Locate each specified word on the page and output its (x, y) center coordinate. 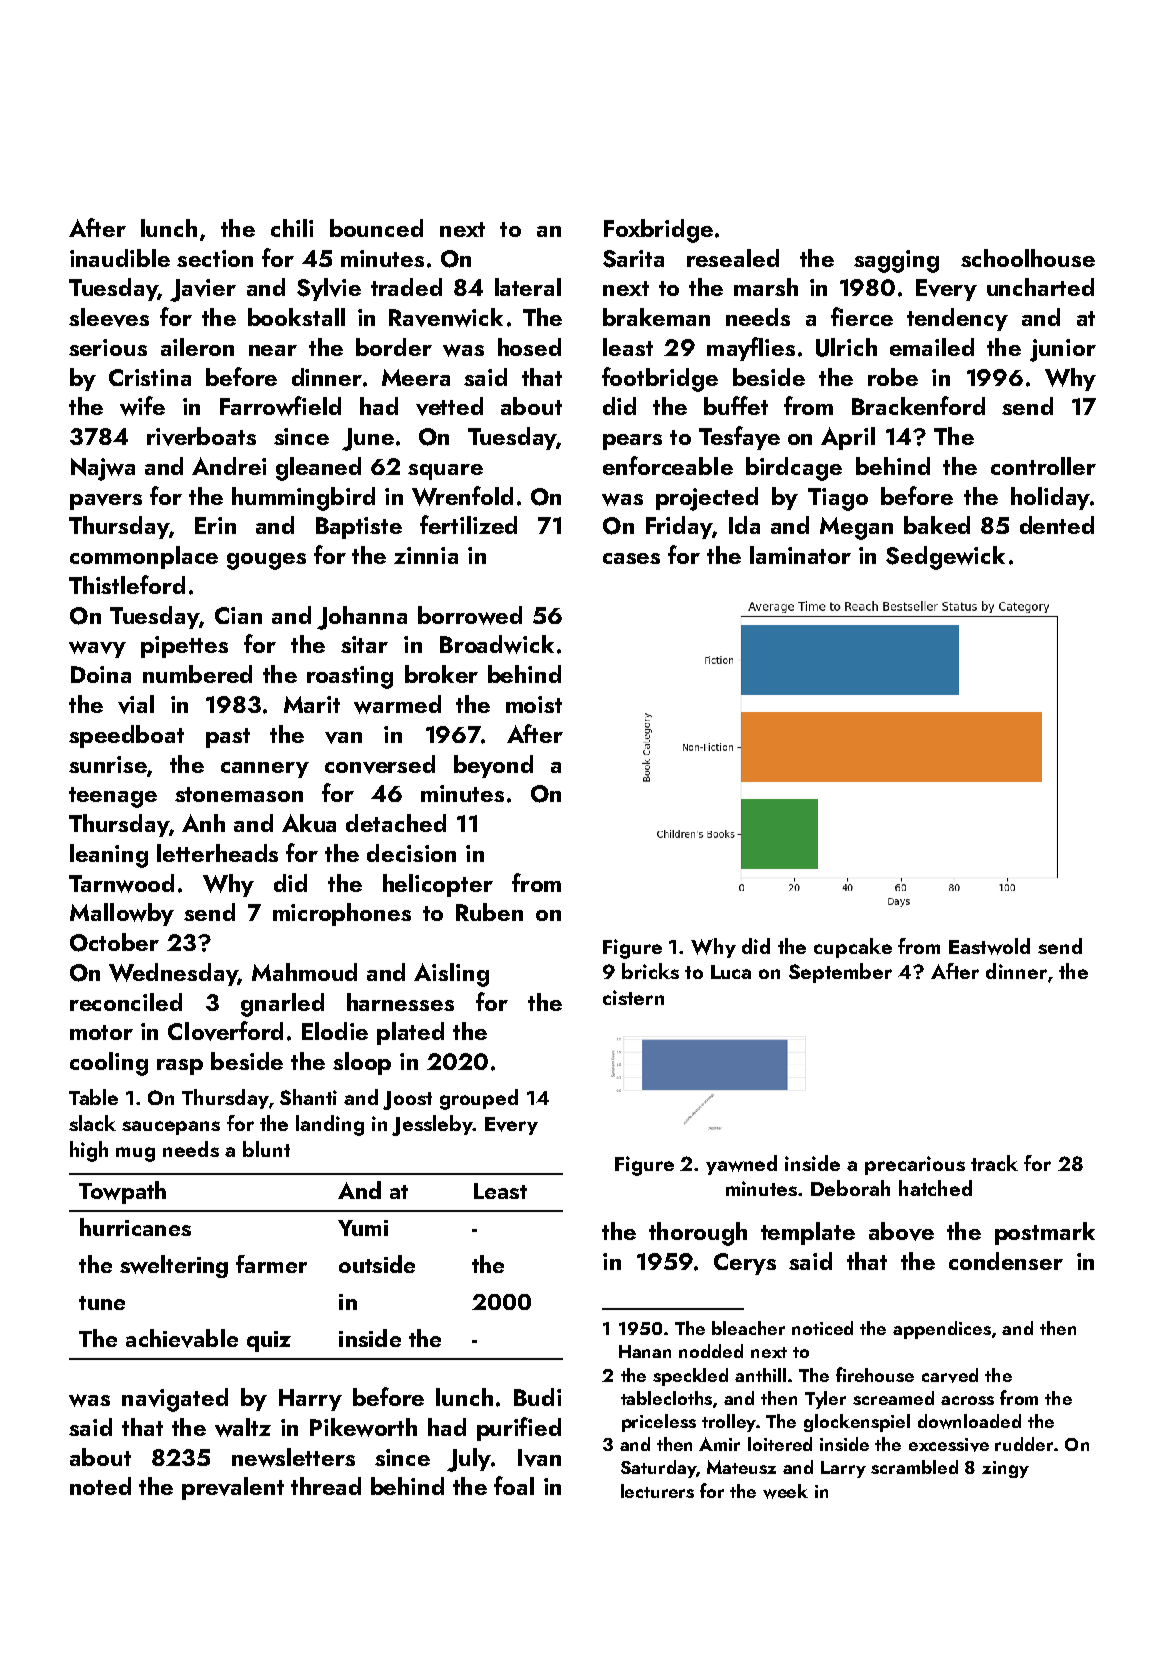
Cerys (745, 1264)
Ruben (489, 912)
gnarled (282, 1005)
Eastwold (989, 946)
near (273, 350)
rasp (180, 1067)
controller (1043, 466)
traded (406, 287)
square (445, 472)
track (994, 1163)
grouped (479, 1099)
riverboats (201, 436)
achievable (182, 1338)
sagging (896, 261)
